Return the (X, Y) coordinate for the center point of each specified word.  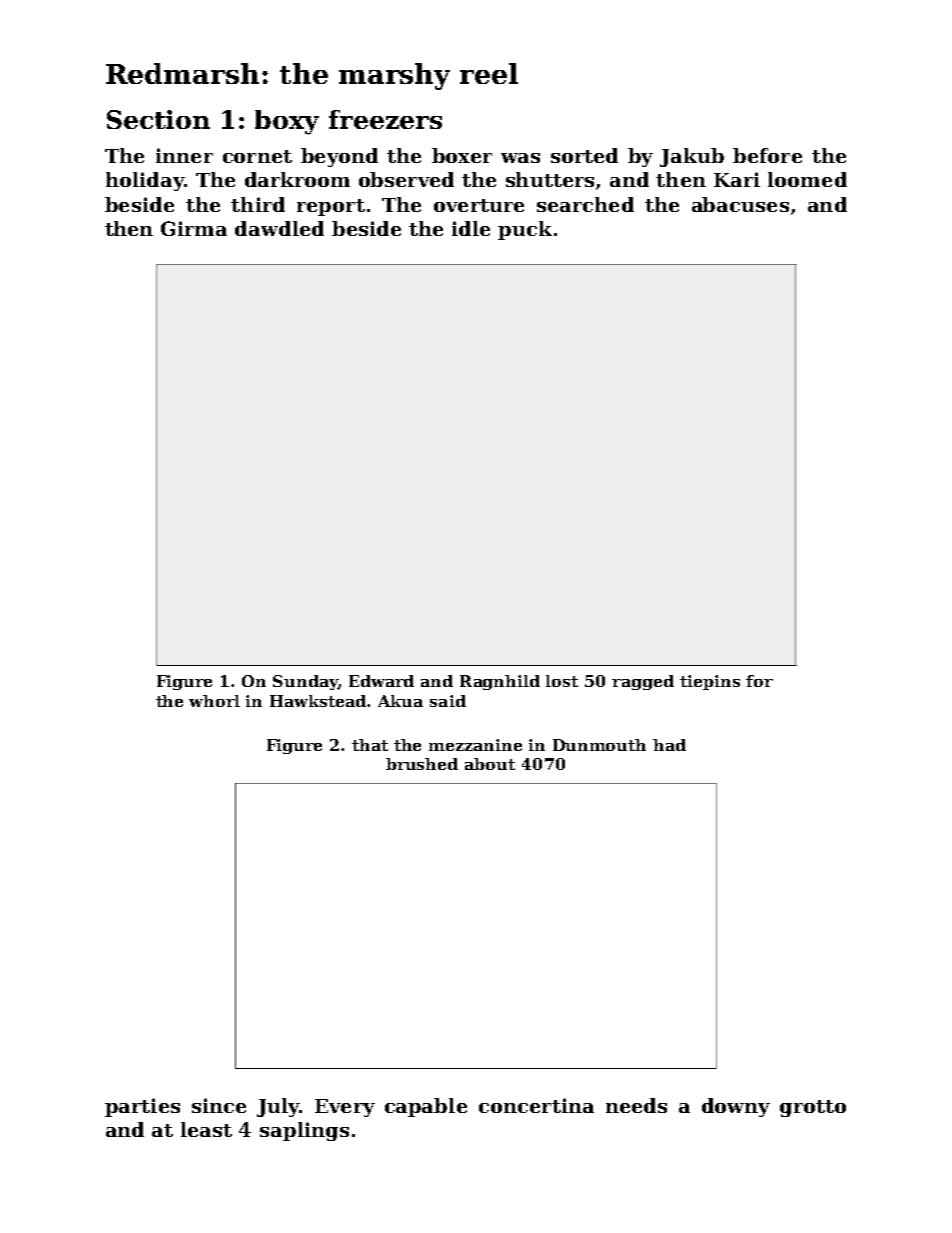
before (767, 155)
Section (158, 119)
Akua (400, 701)
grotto (813, 1108)
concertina (536, 1105)
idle (471, 228)
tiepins (710, 682)
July (278, 1107)
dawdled (279, 228)
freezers (385, 119)
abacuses (740, 204)
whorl (214, 701)
